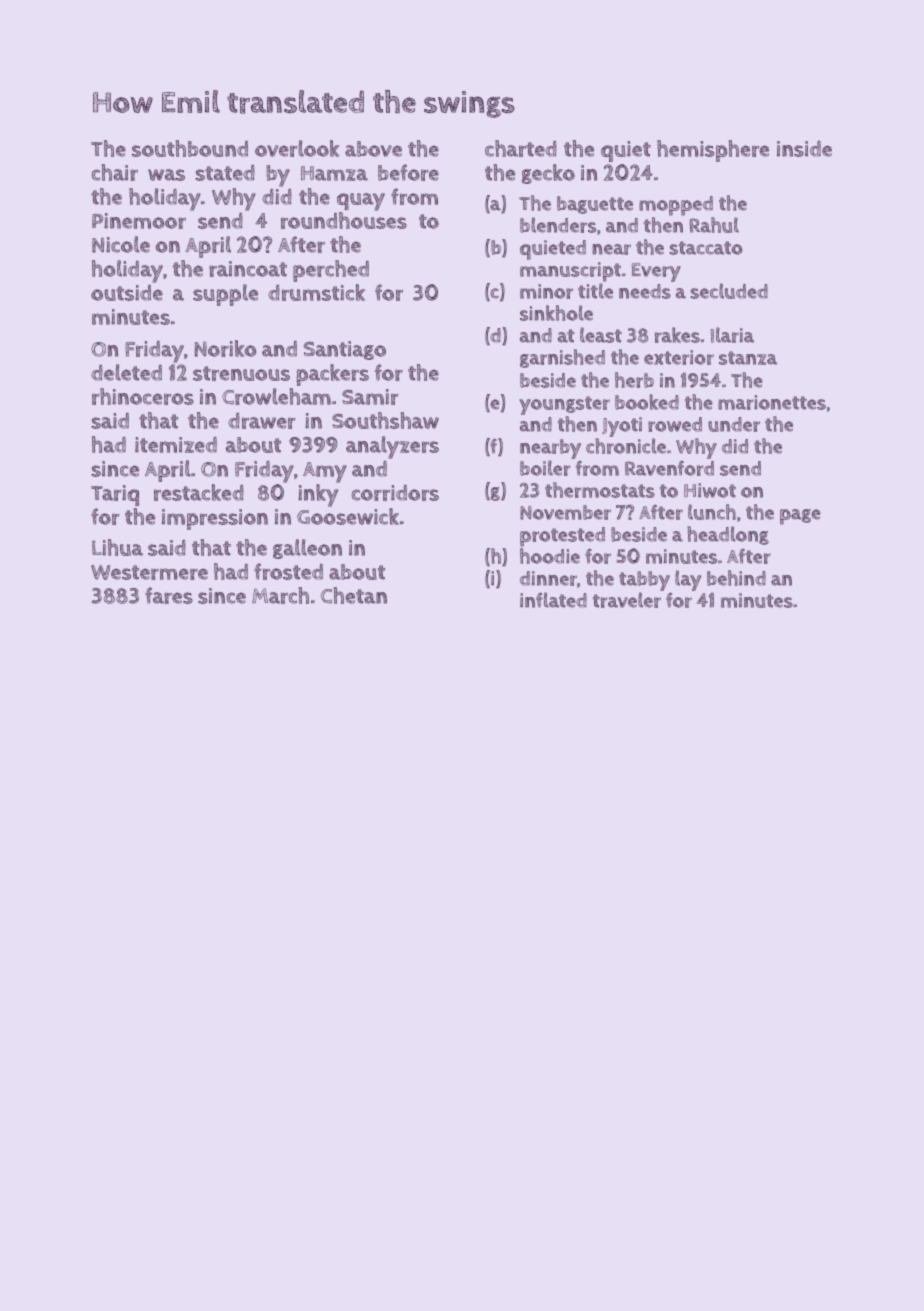  What do you see at coordinates (669, 468) in the screenshot?
I see `Ravenford` at bounding box center [669, 468].
